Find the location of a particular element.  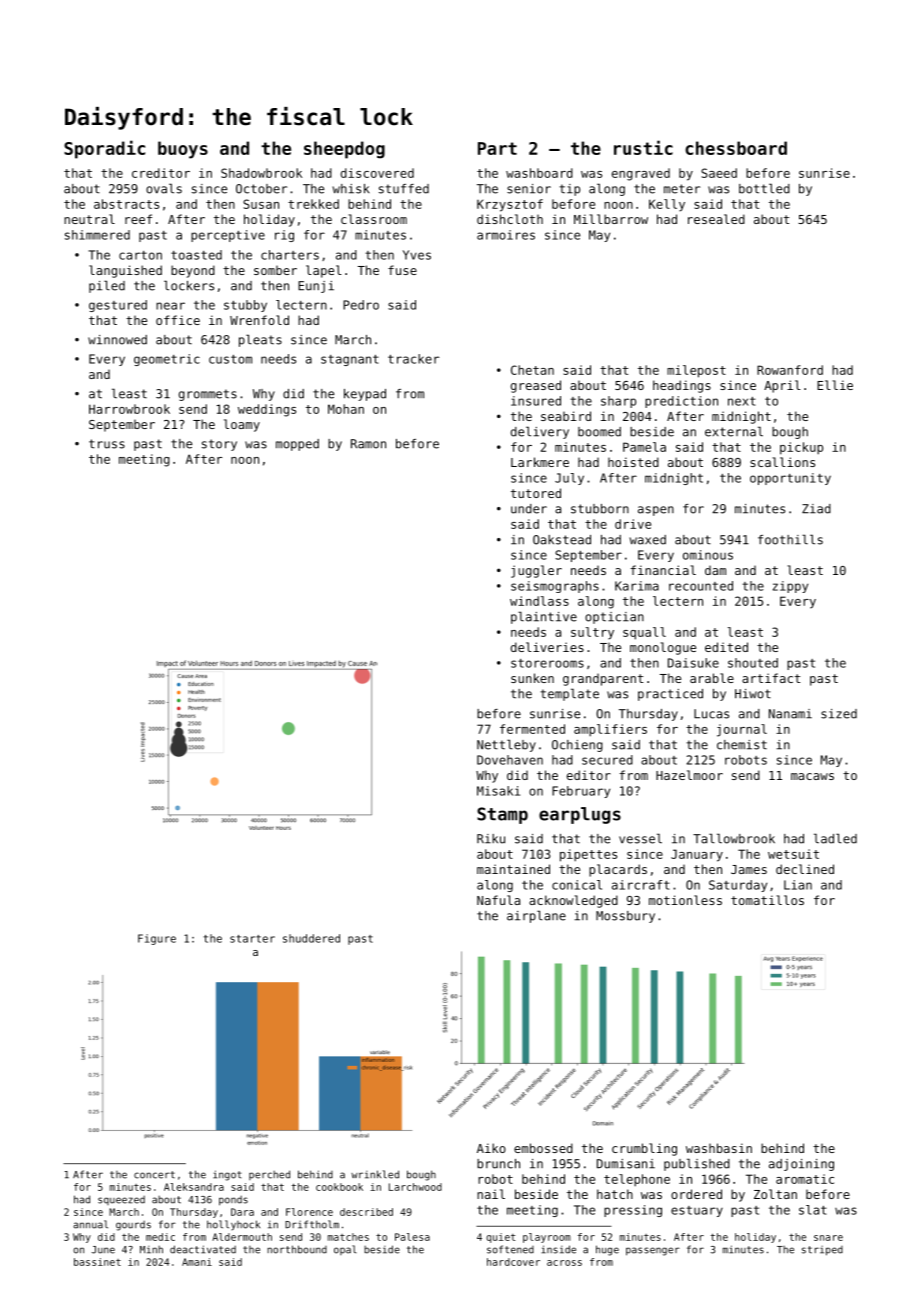

zippy is located at coordinates (790, 587).
